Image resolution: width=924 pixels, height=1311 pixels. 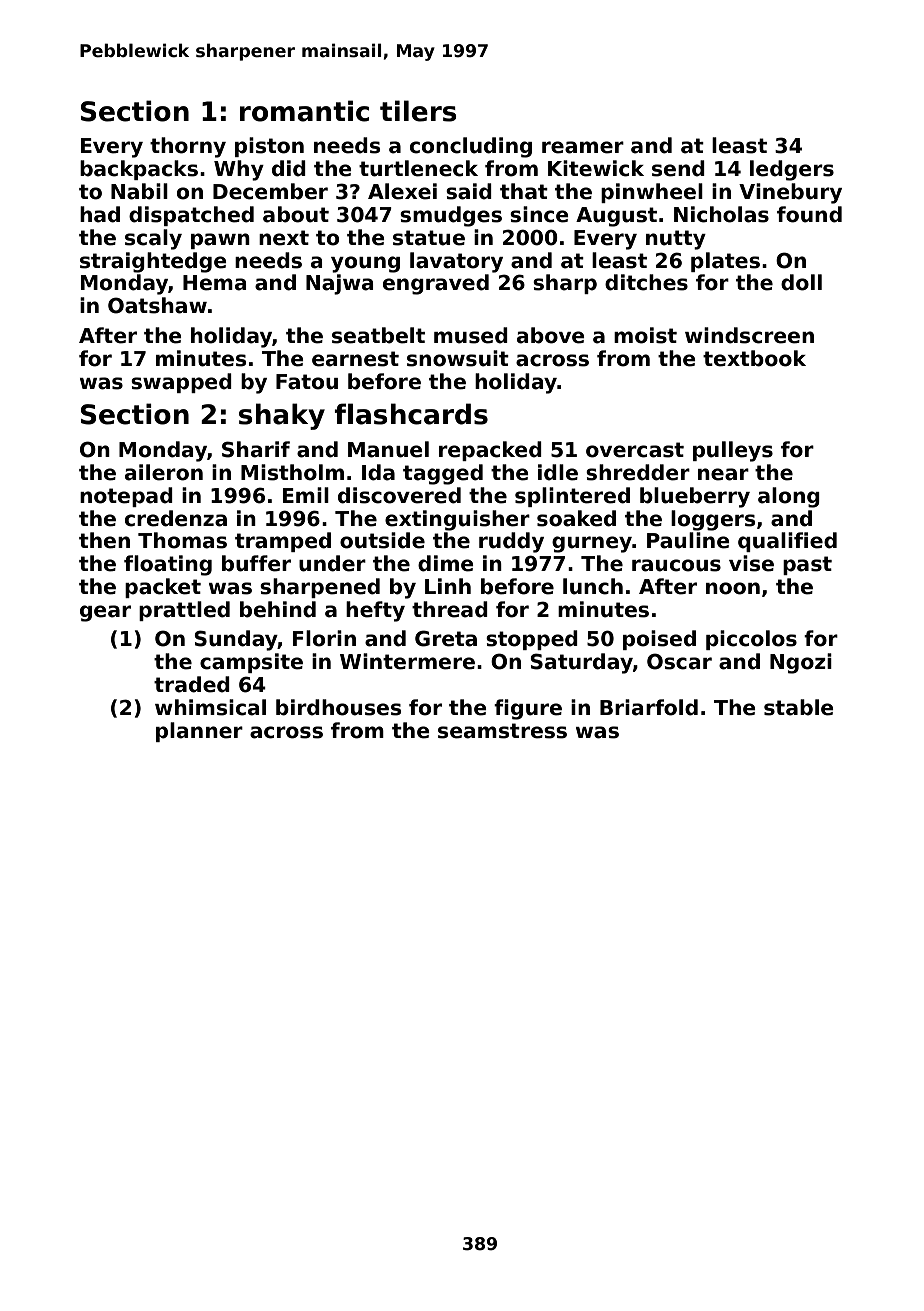 I want to click on had, so click(x=100, y=214).
